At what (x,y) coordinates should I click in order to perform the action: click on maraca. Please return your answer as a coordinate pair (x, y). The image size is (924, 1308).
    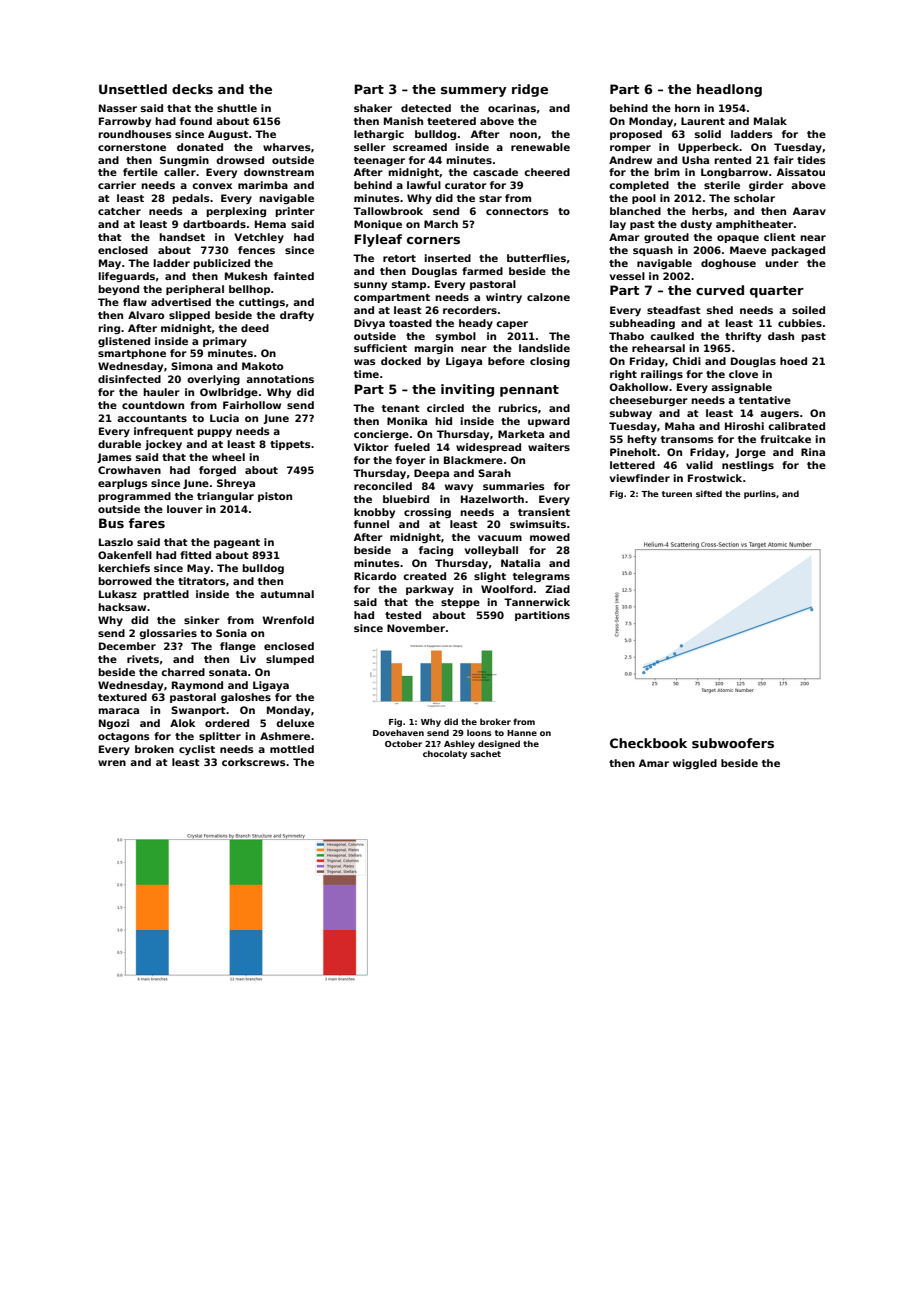
    Looking at the image, I should click on (118, 711).
